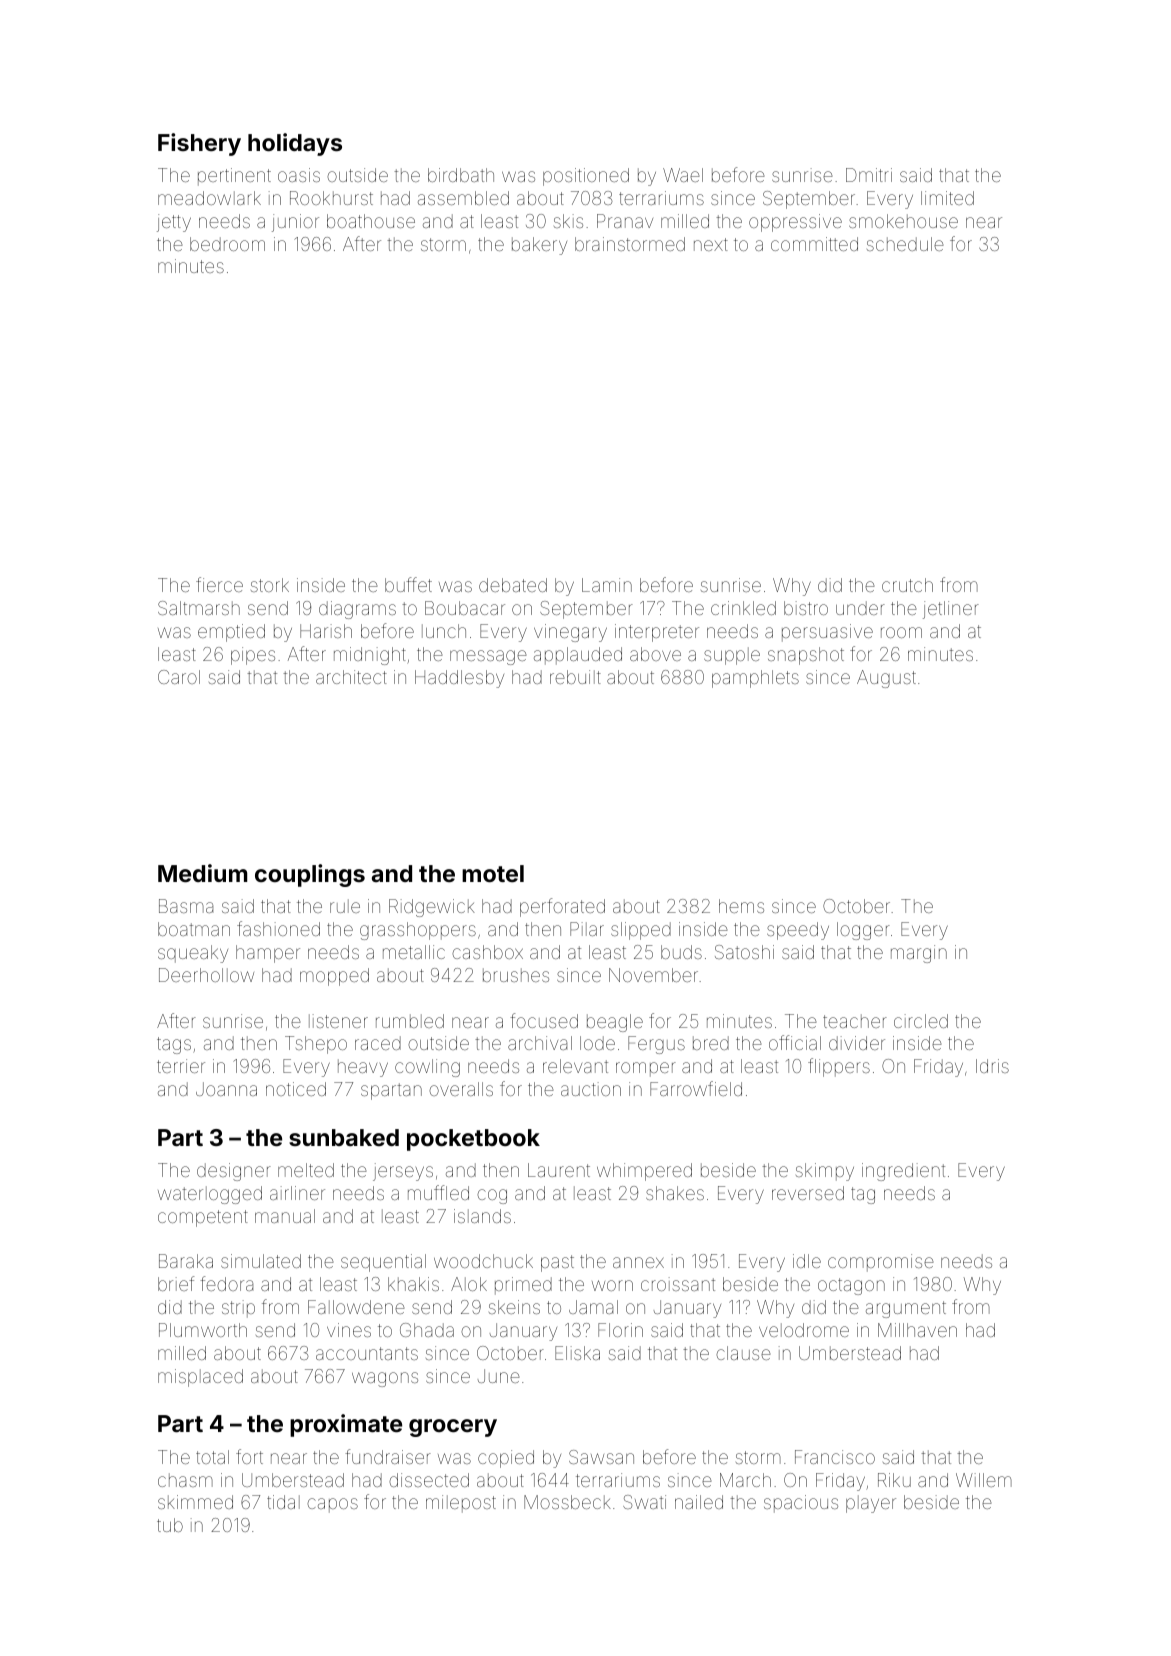  Describe the element at coordinates (575, 677) in the image. I see `rebuilt` at that location.
